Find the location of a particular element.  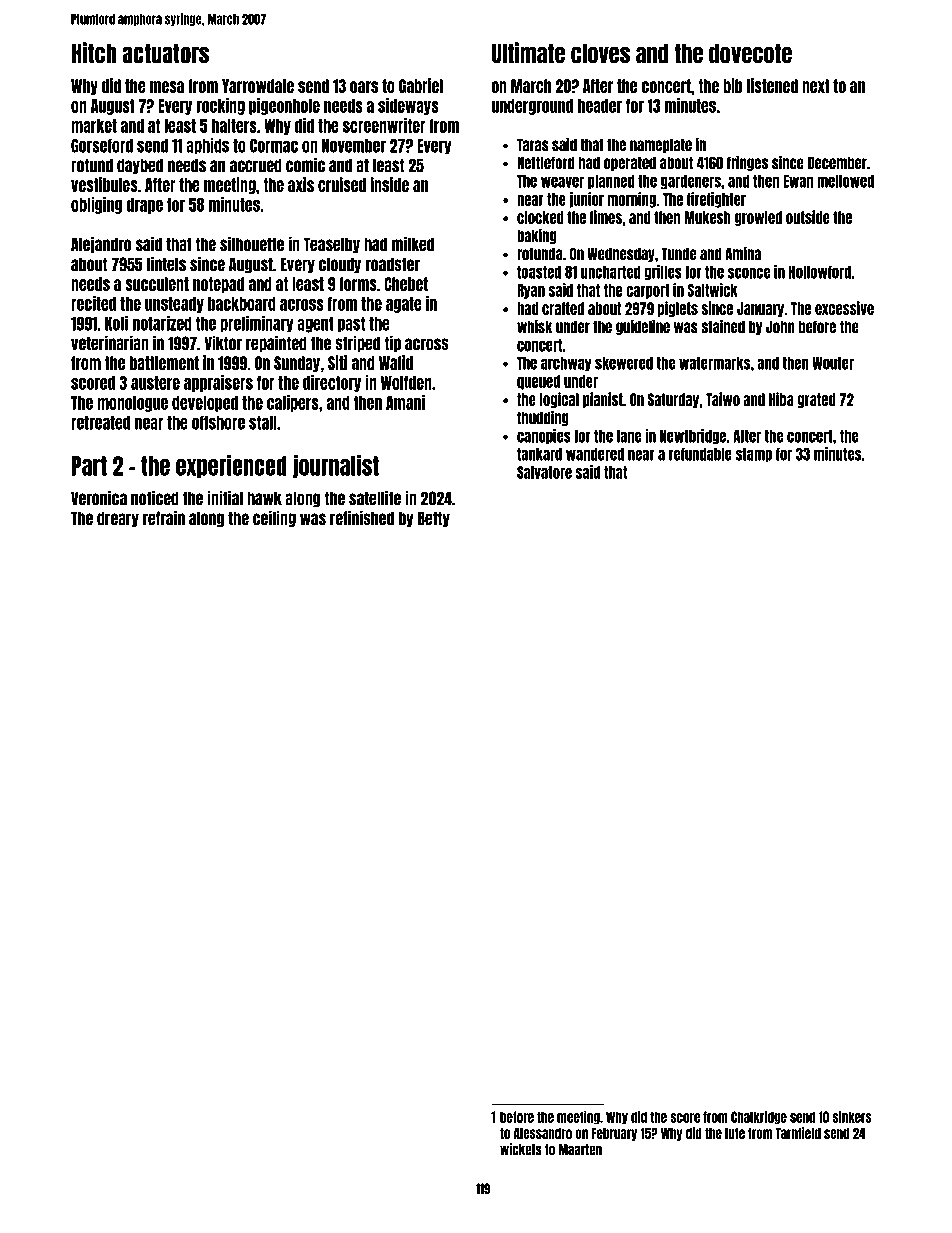

monologue is located at coordinates (132, 404).
